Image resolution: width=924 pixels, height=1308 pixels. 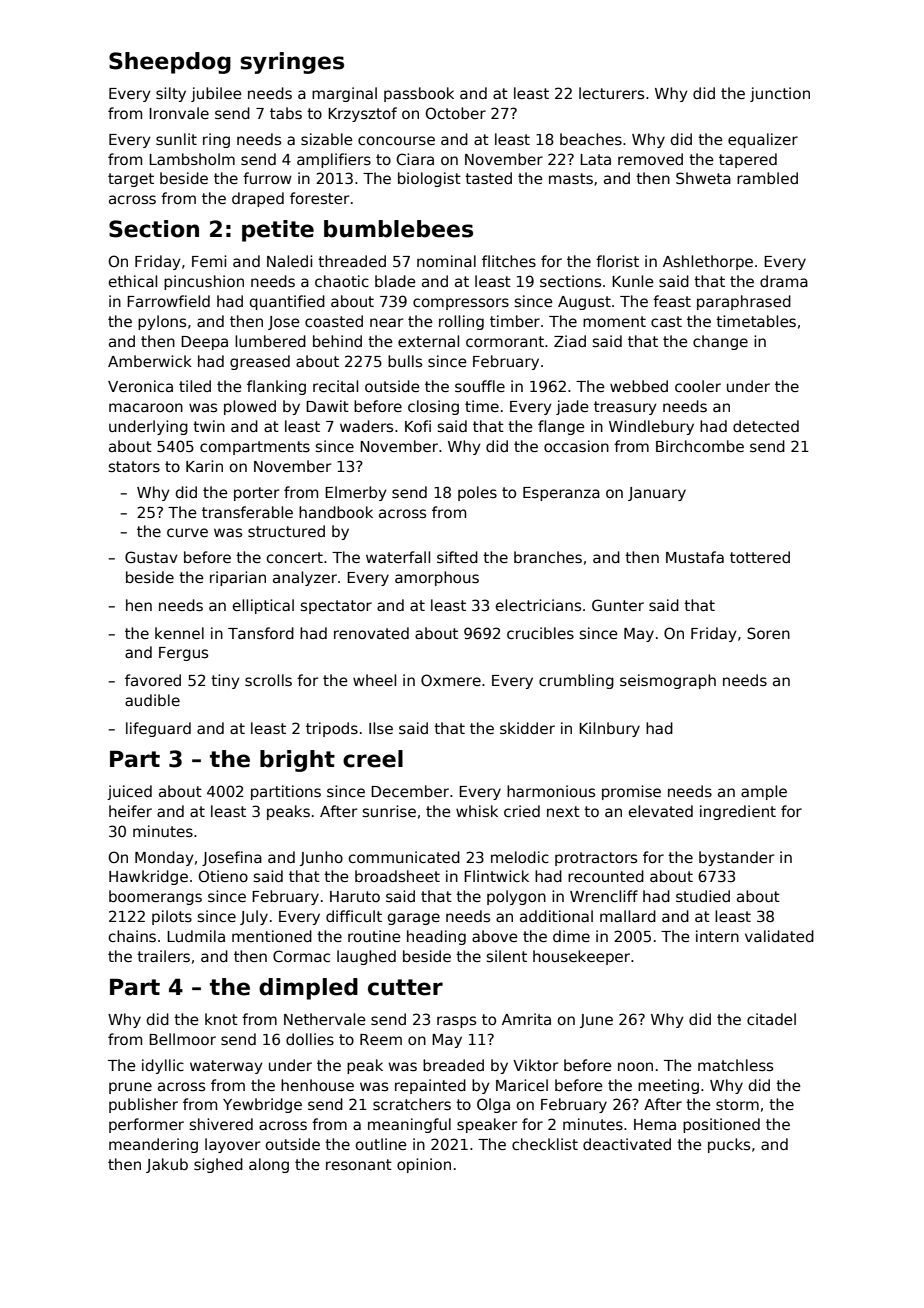 What do you see at coordinates (780, 94) in the screenshot?
I see `junction` at bounding box center [780, 94].
